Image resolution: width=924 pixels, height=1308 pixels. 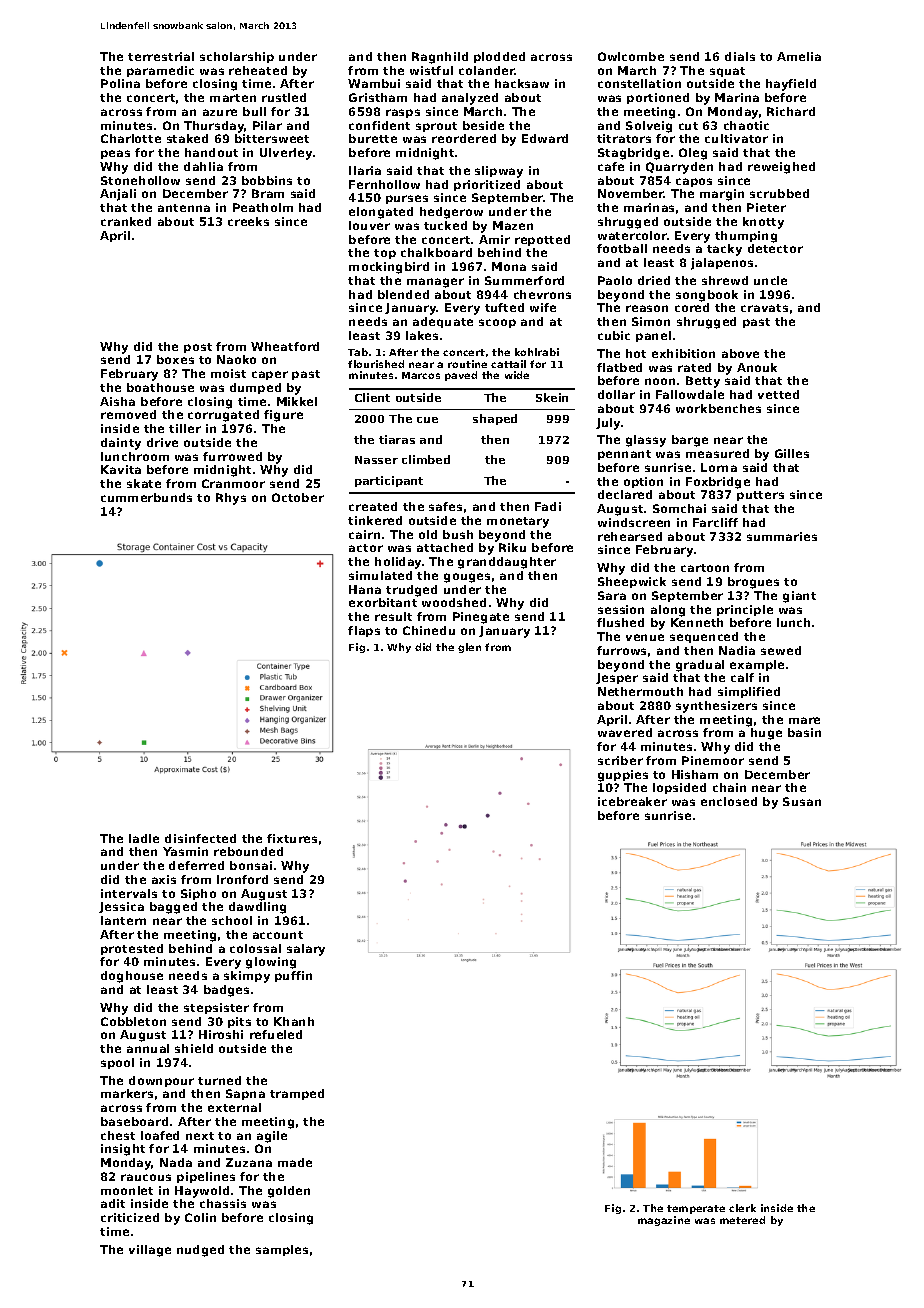 What do you see at coordinates (632, 801) in the image?
I see `icebreaker` at bounding box center [632, 801].
